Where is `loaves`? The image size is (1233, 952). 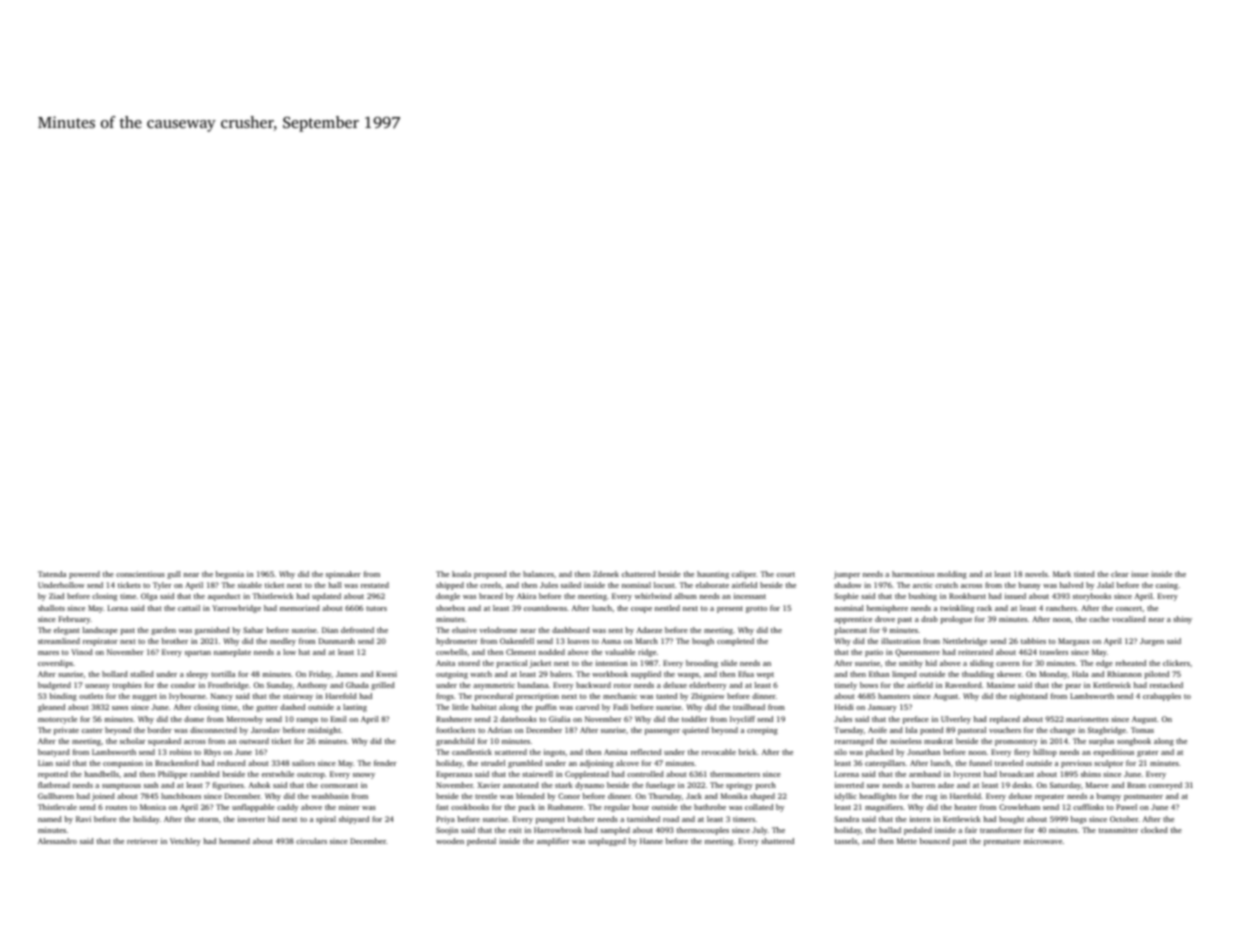
loaves is located at coordinates (578, 641).
